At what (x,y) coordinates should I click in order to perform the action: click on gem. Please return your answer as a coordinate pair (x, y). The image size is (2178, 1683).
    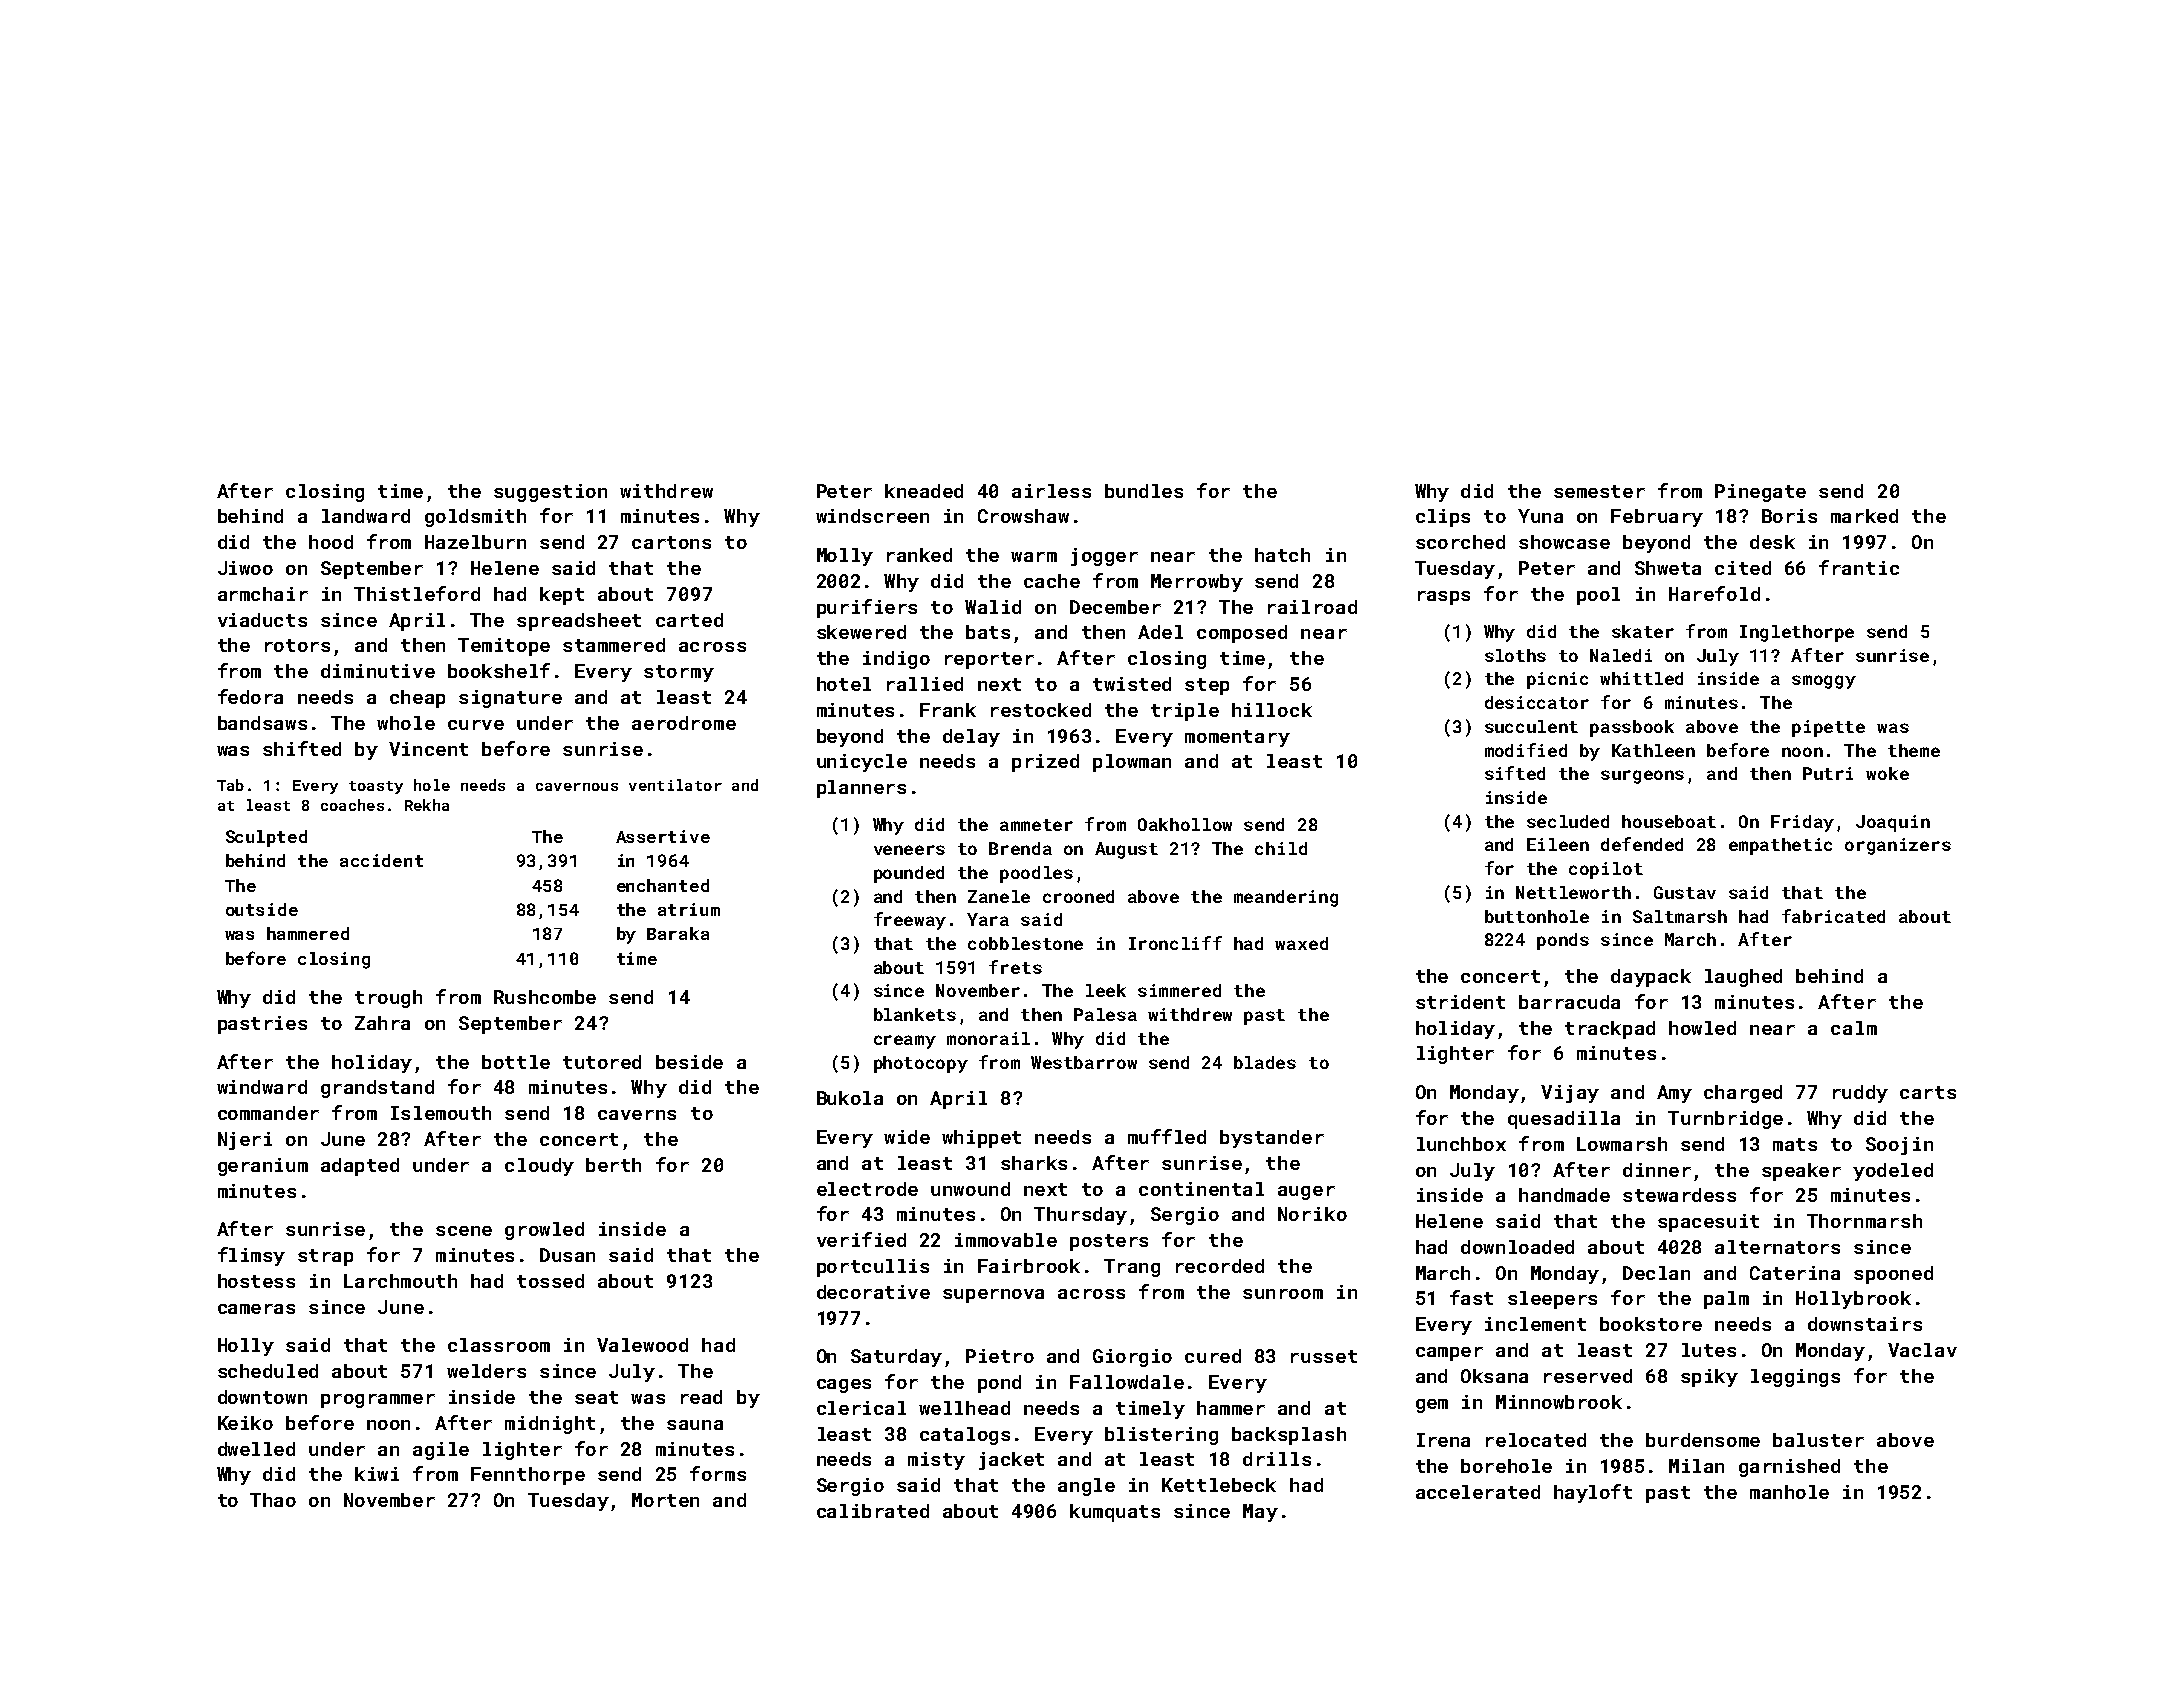
    Looking at the image, I should click on (1432, 1406).
